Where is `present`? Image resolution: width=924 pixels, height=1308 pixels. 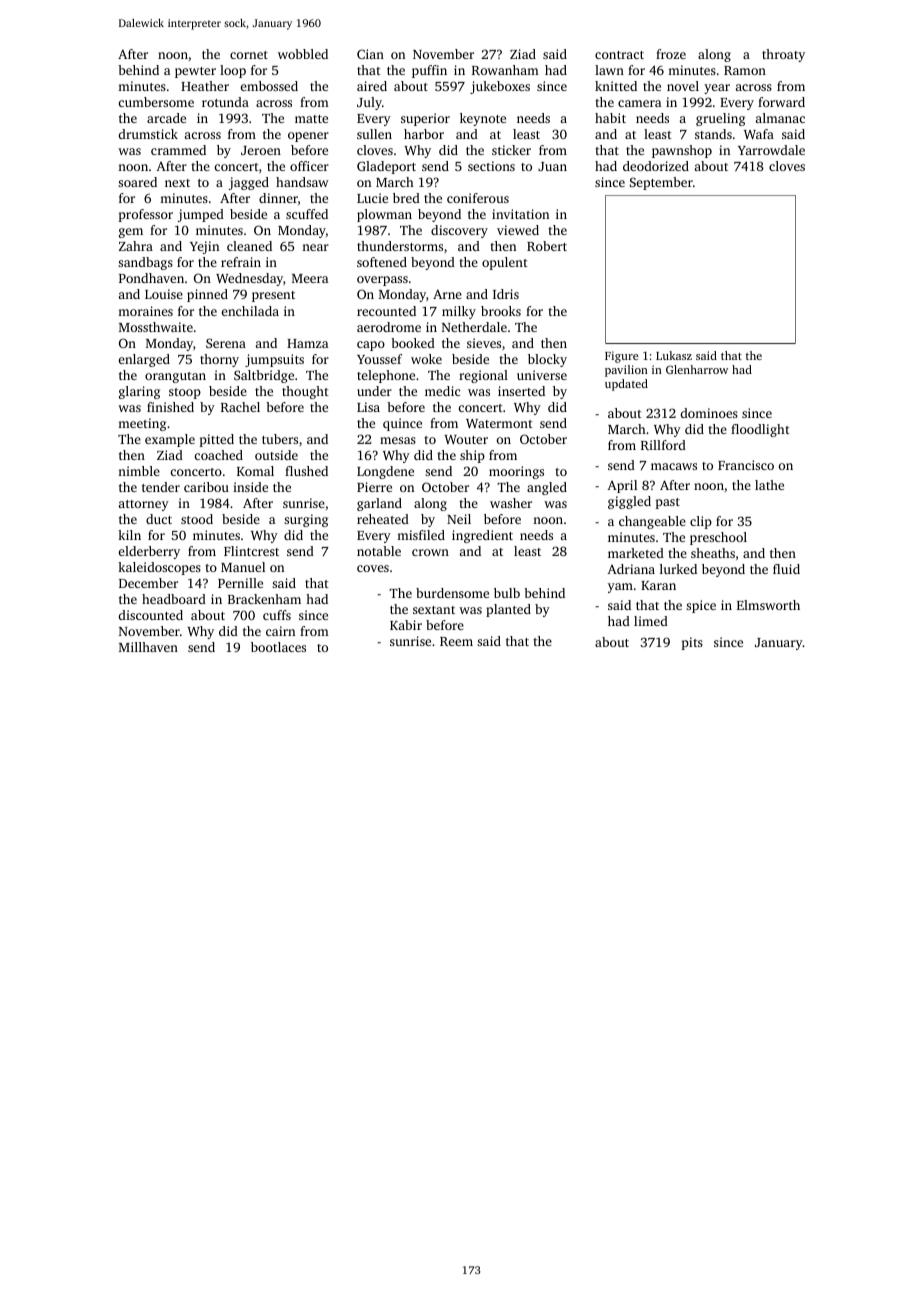 present is located at coordinates (273, 296).
